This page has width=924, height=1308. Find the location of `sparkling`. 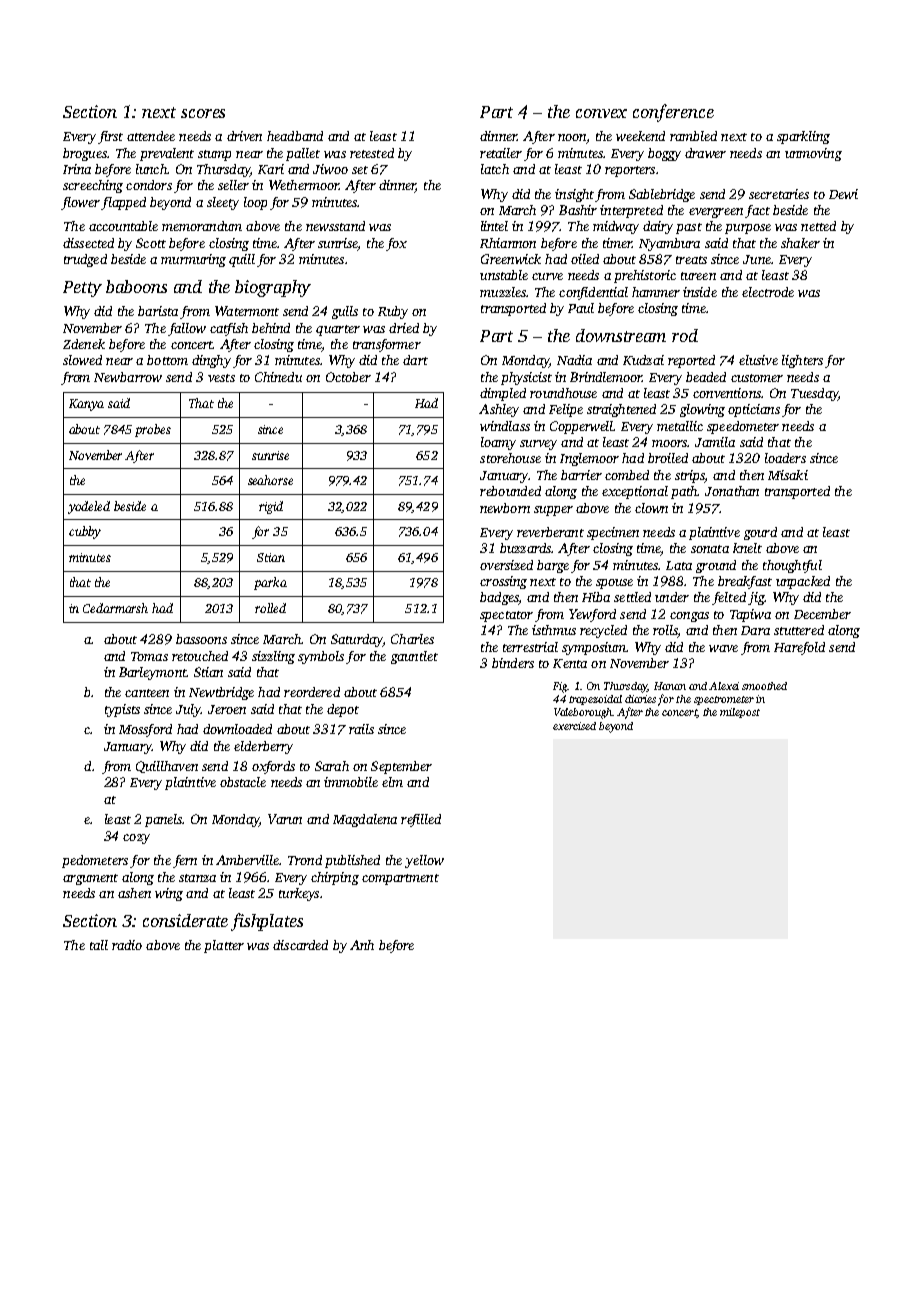

sparkling is located at coordinates (803, 137).
